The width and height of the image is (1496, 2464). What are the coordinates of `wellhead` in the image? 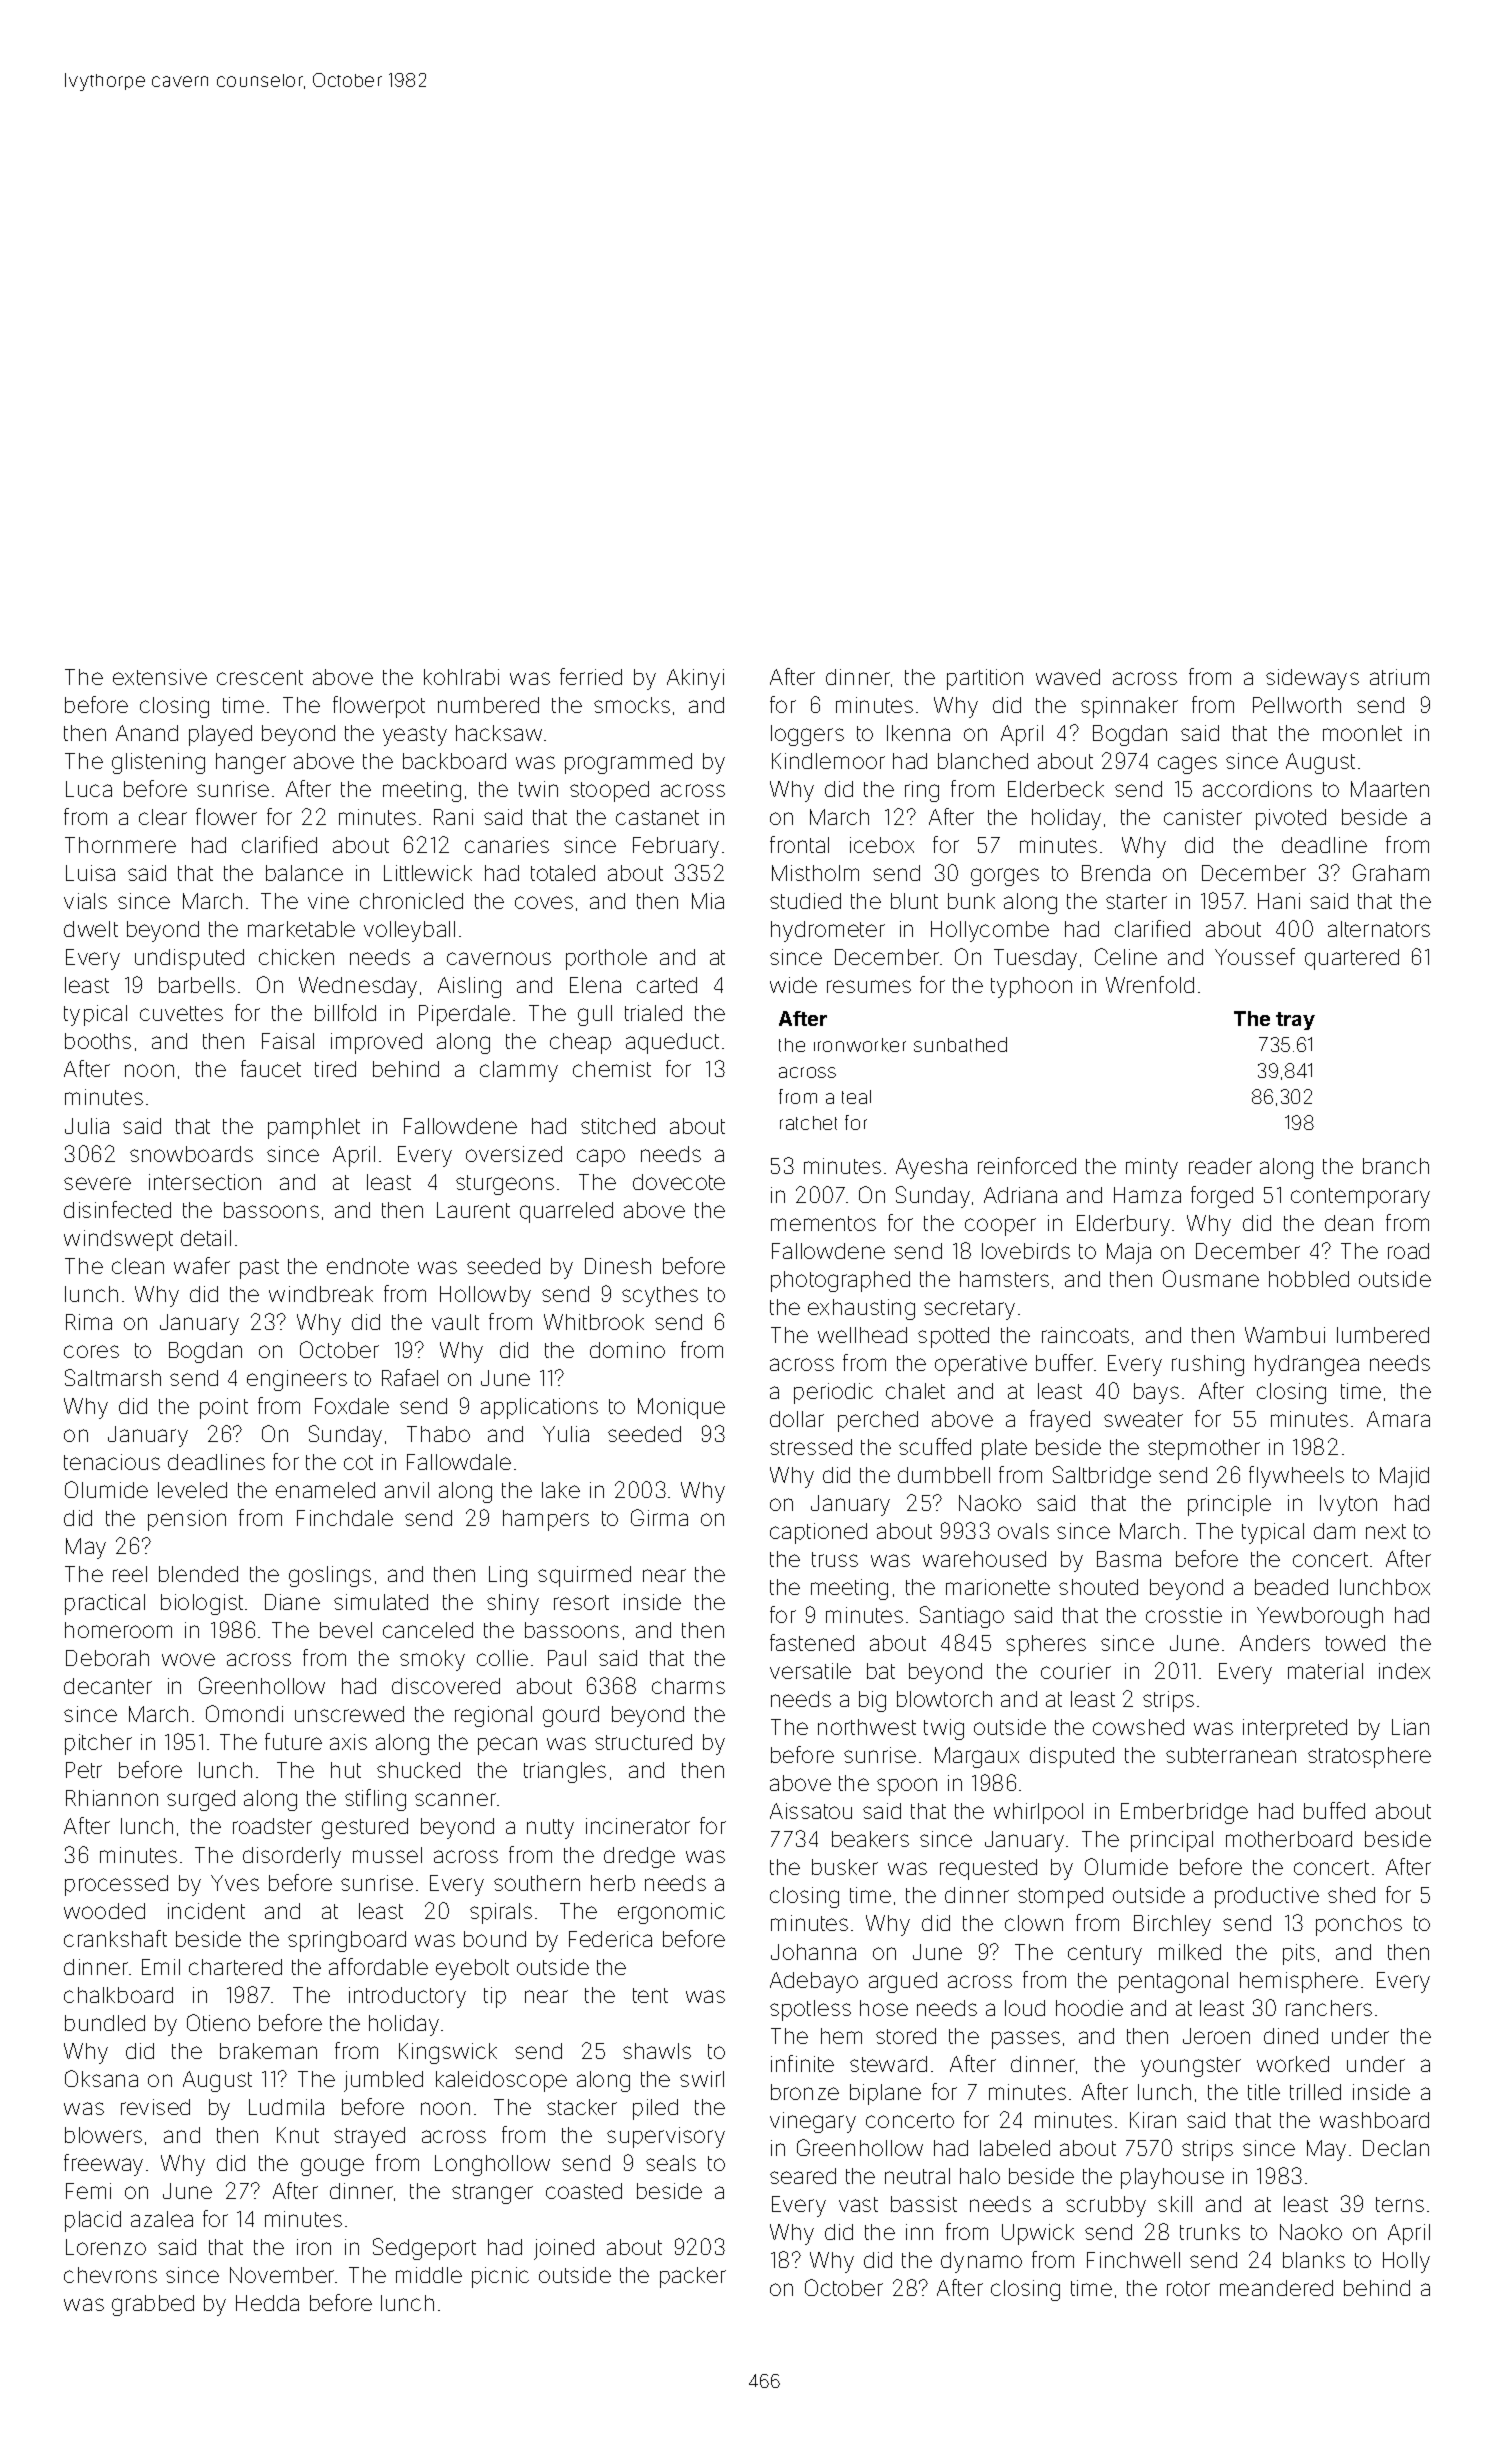 It's located at (862, 1335).
